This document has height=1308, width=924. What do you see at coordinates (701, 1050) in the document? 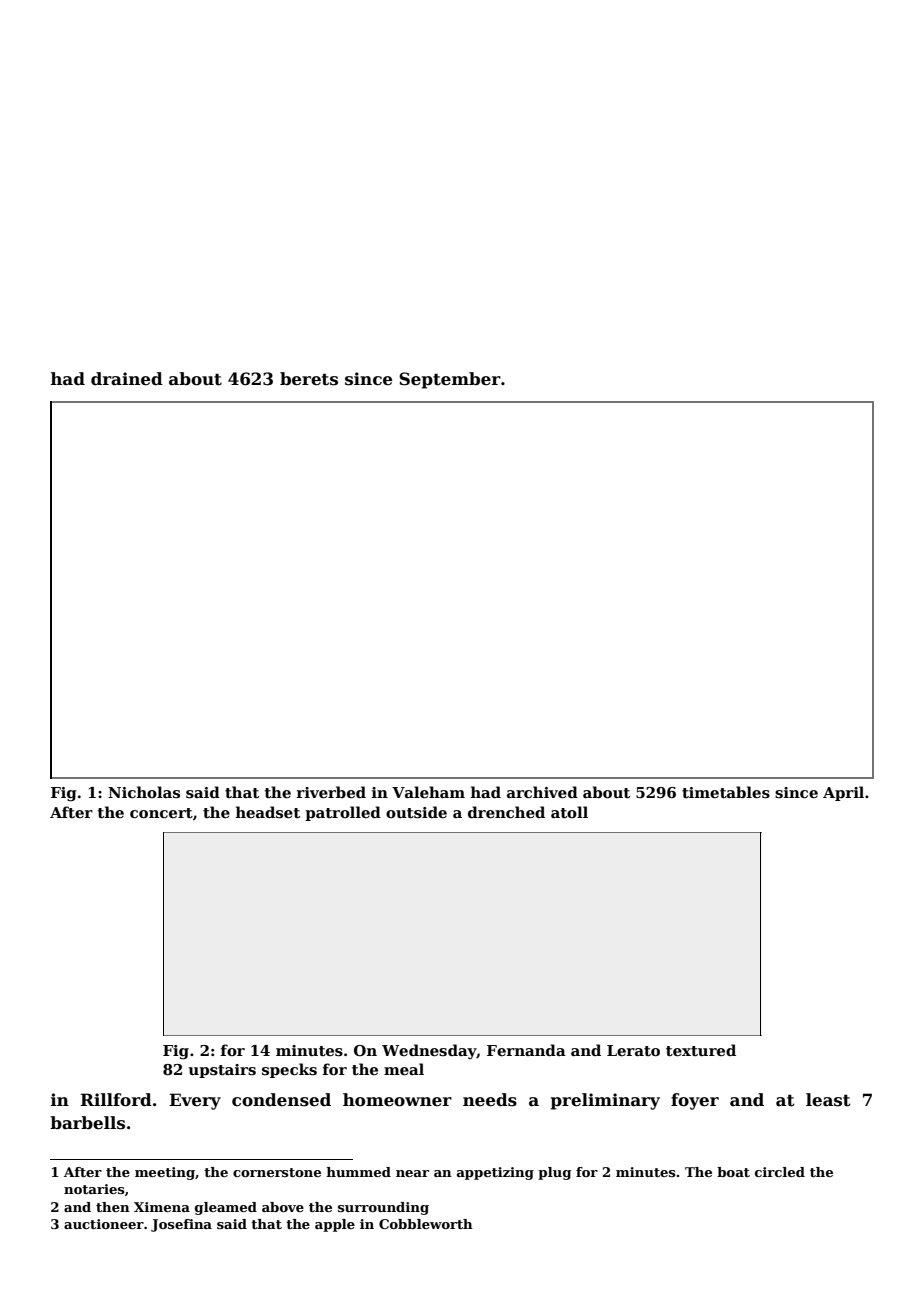
I see `textured` at bounding box center [701, 1050].
